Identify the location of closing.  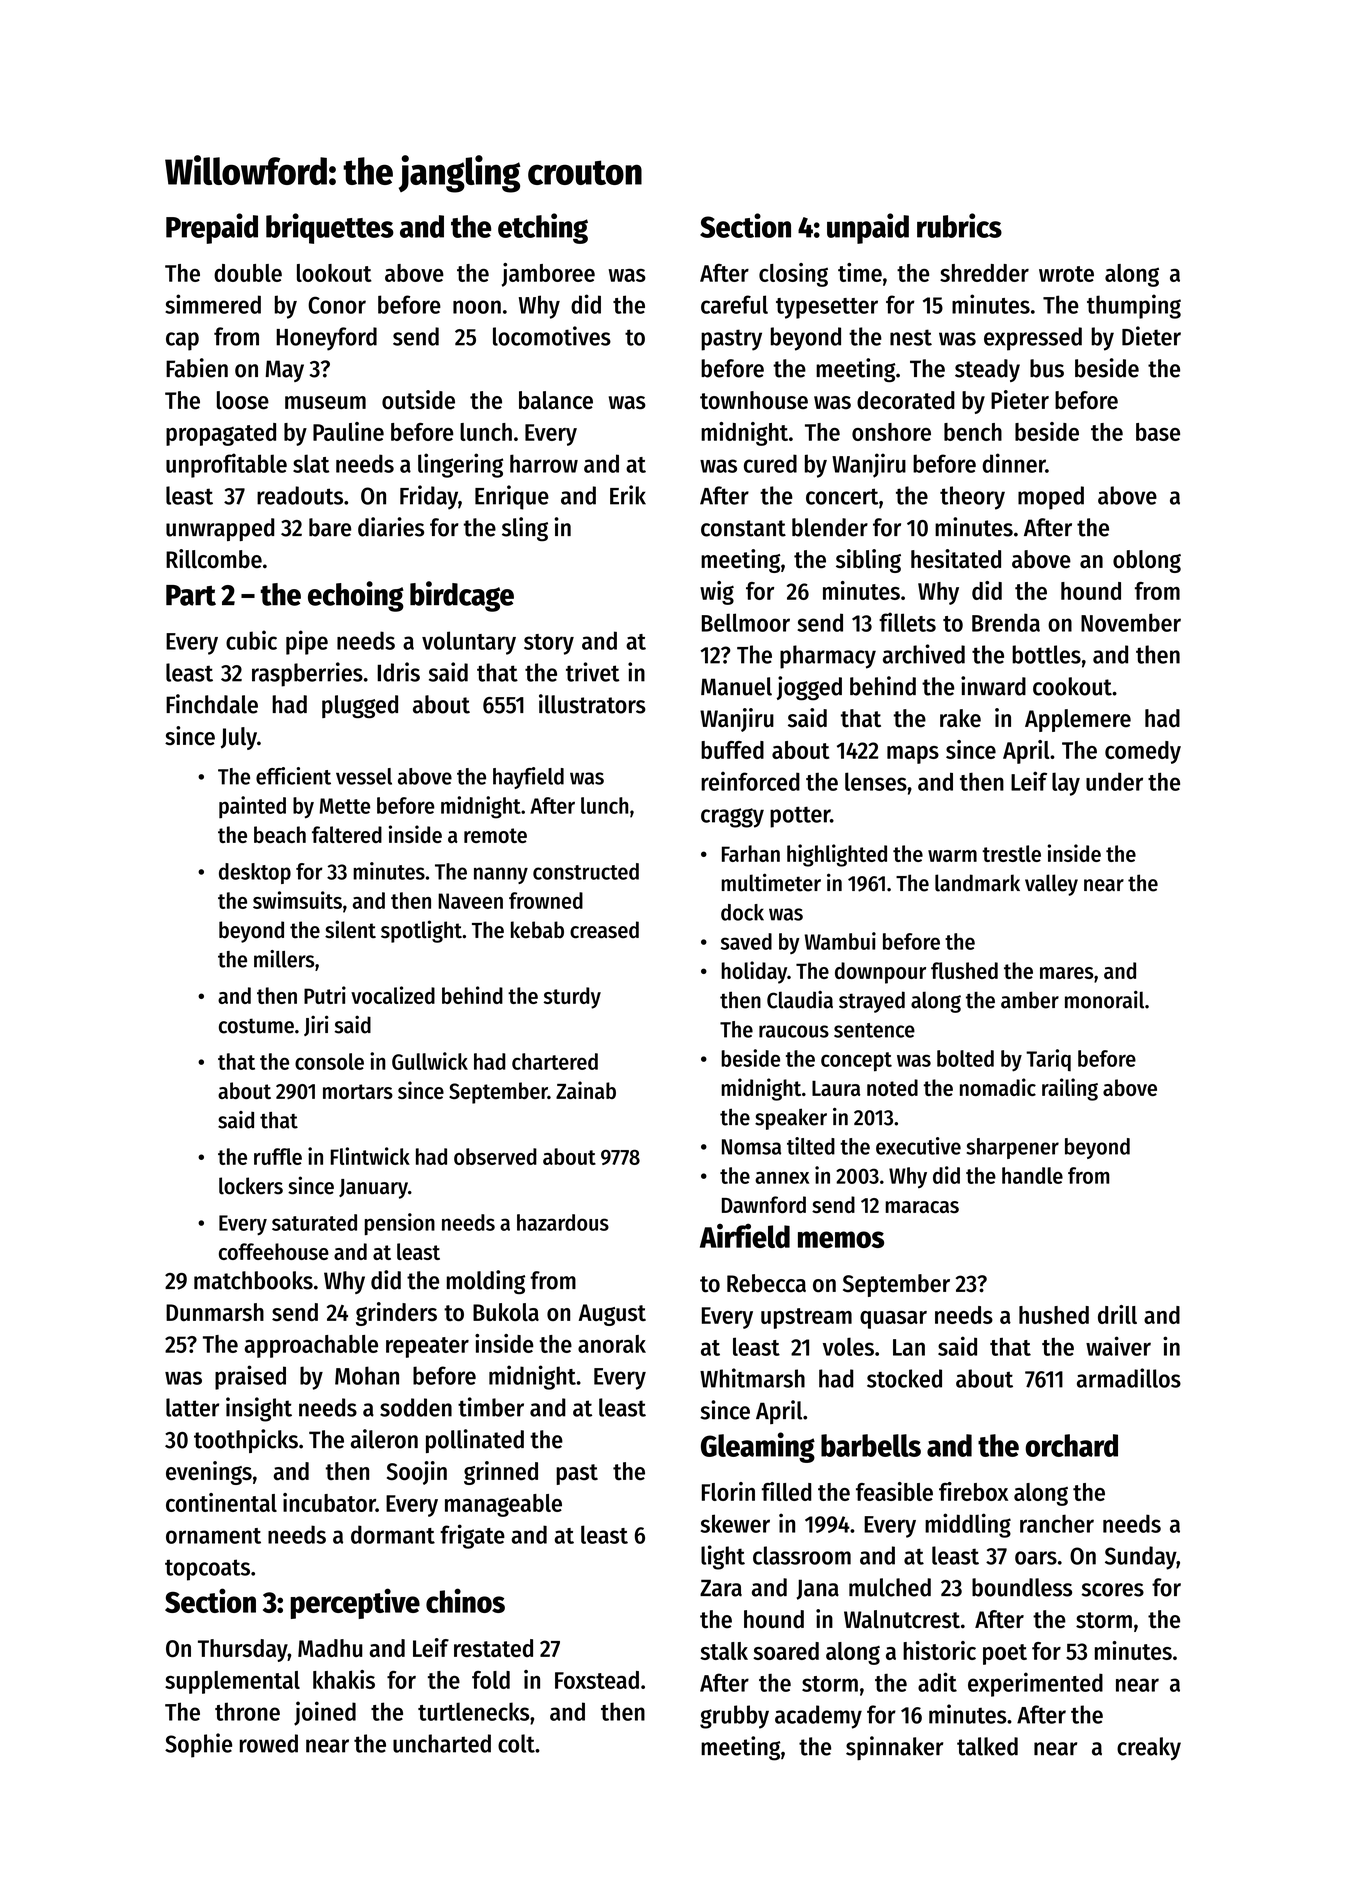
(793, 275).
